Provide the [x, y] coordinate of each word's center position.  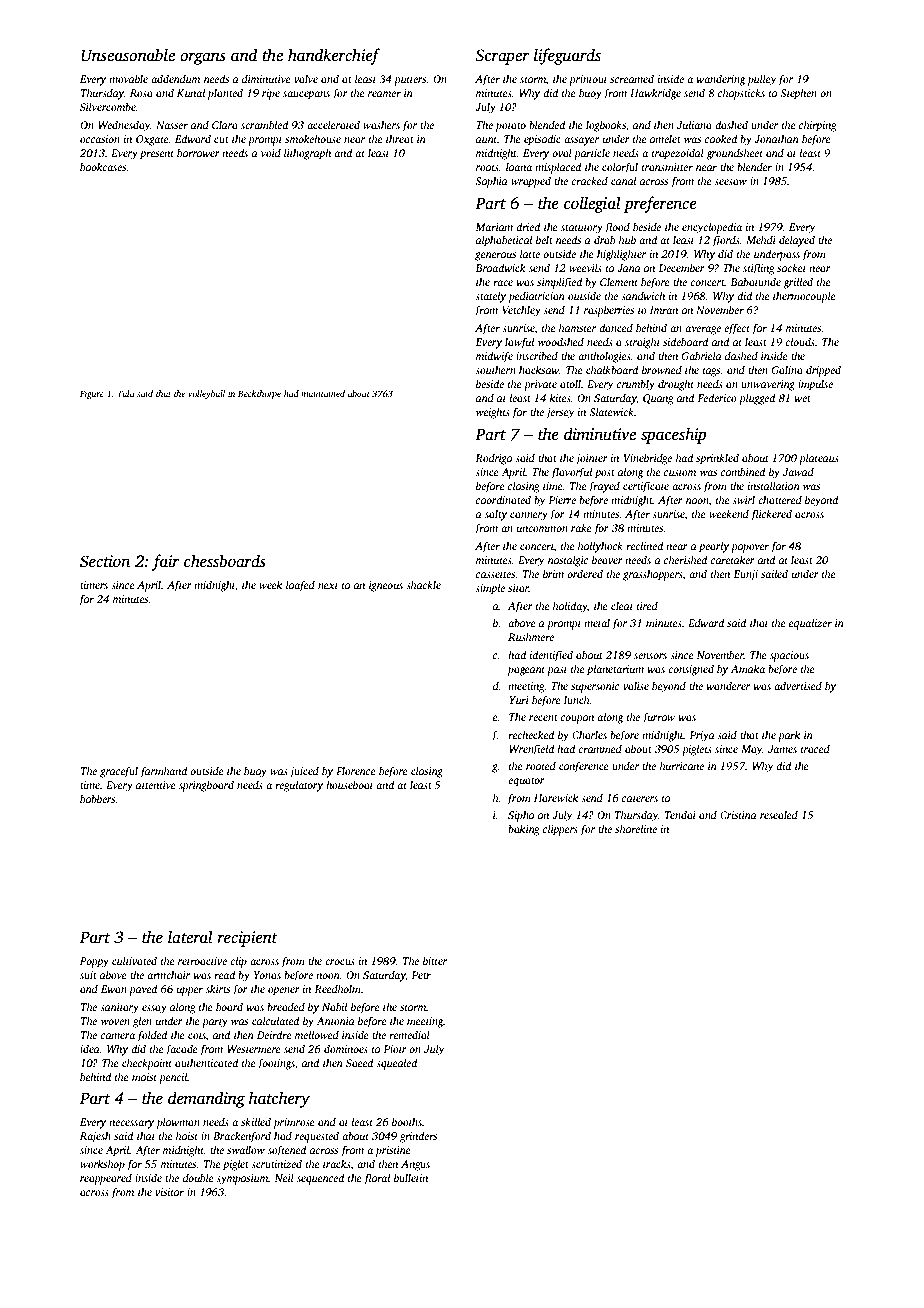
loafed [300, 586]
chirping [818, 126]
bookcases [103, 166]
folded [152, 1036]
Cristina [738, 815]
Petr [421, 975]
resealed [779, 814]
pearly [714, 547]
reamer [384, 94]
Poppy [94, 962]
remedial [409, 1034]
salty [496, 515]
